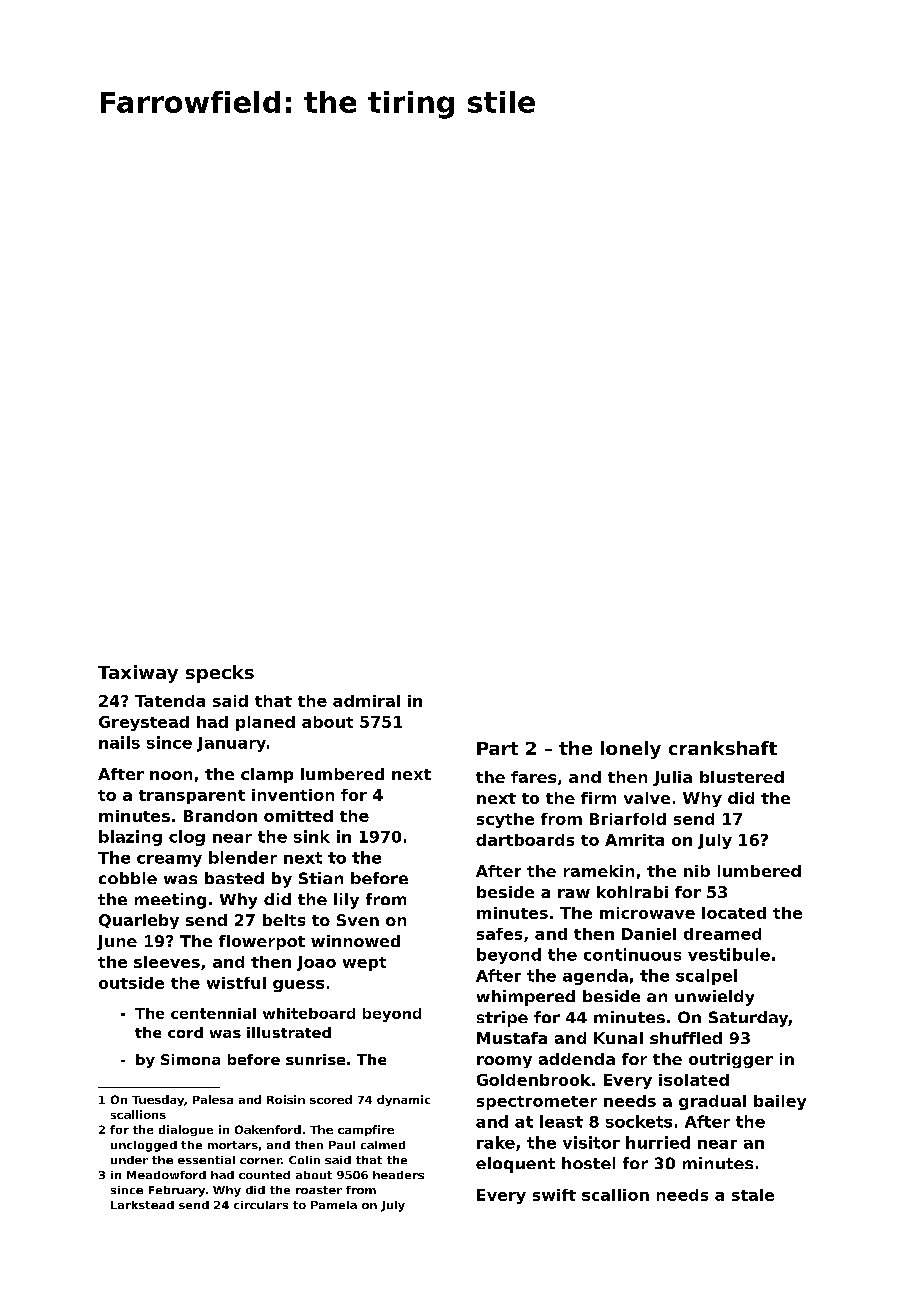  Describe the element at coordinates (130, 838) in the screenshot. I see `blazing` at that location.
